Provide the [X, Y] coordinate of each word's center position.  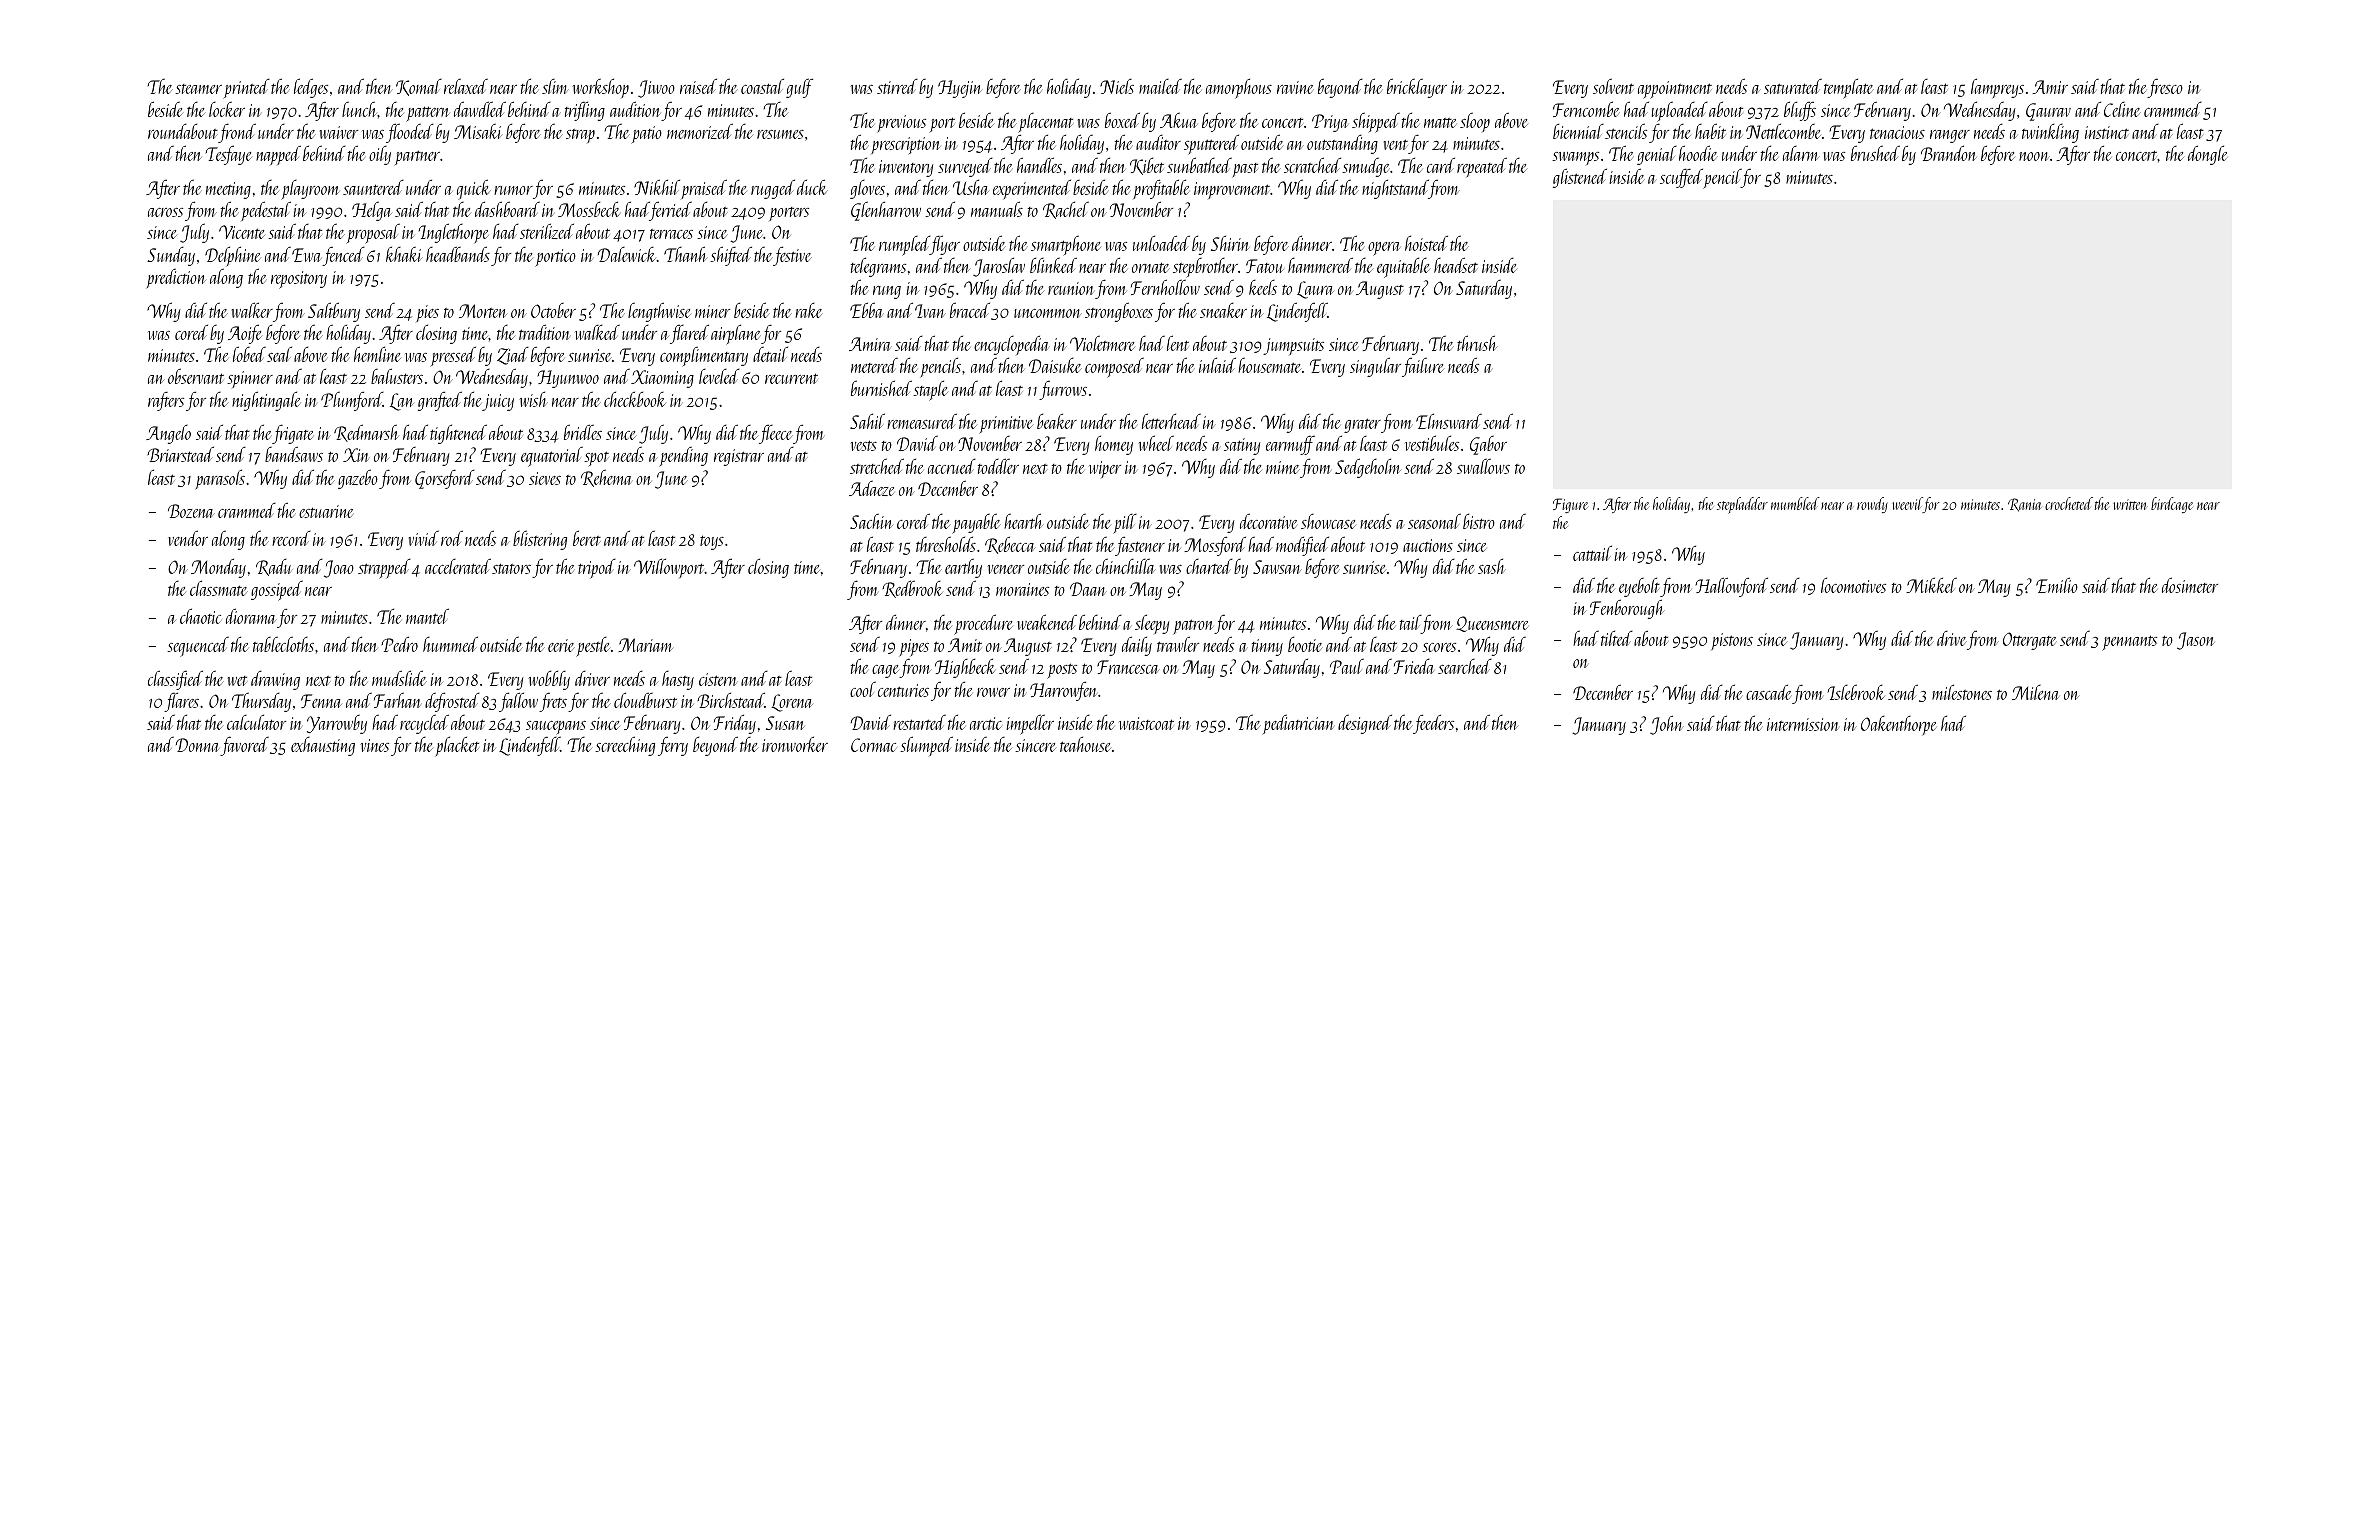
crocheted [2069, 503]
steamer [198, 89]
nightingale [266, 401]
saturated [1793, 86]
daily [1137, 646]
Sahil [867, 421]
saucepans [556, 728]
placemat [1045, 123]
